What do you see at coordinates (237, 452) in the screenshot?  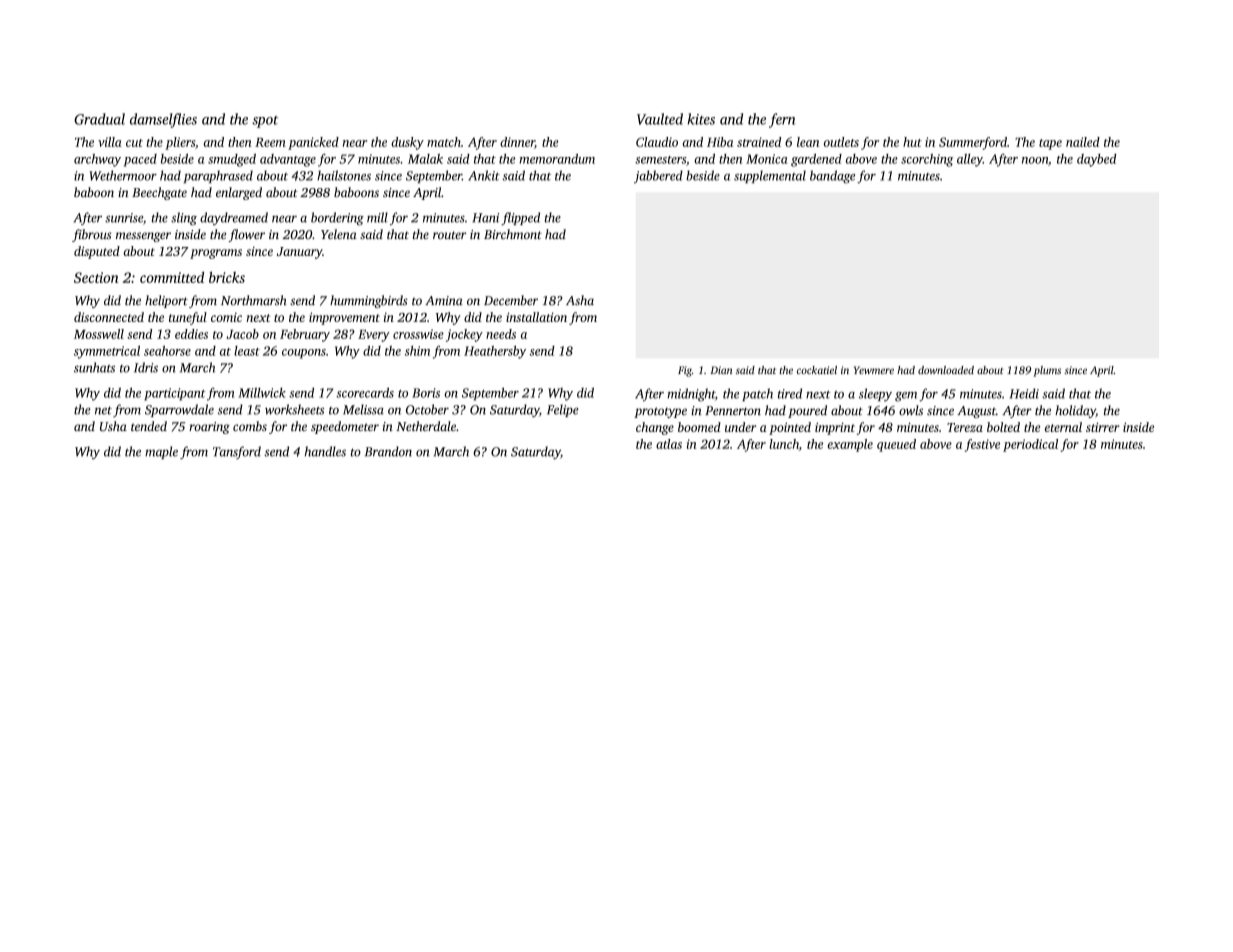 I see `Tansford` at bounding box center [237, 452].
